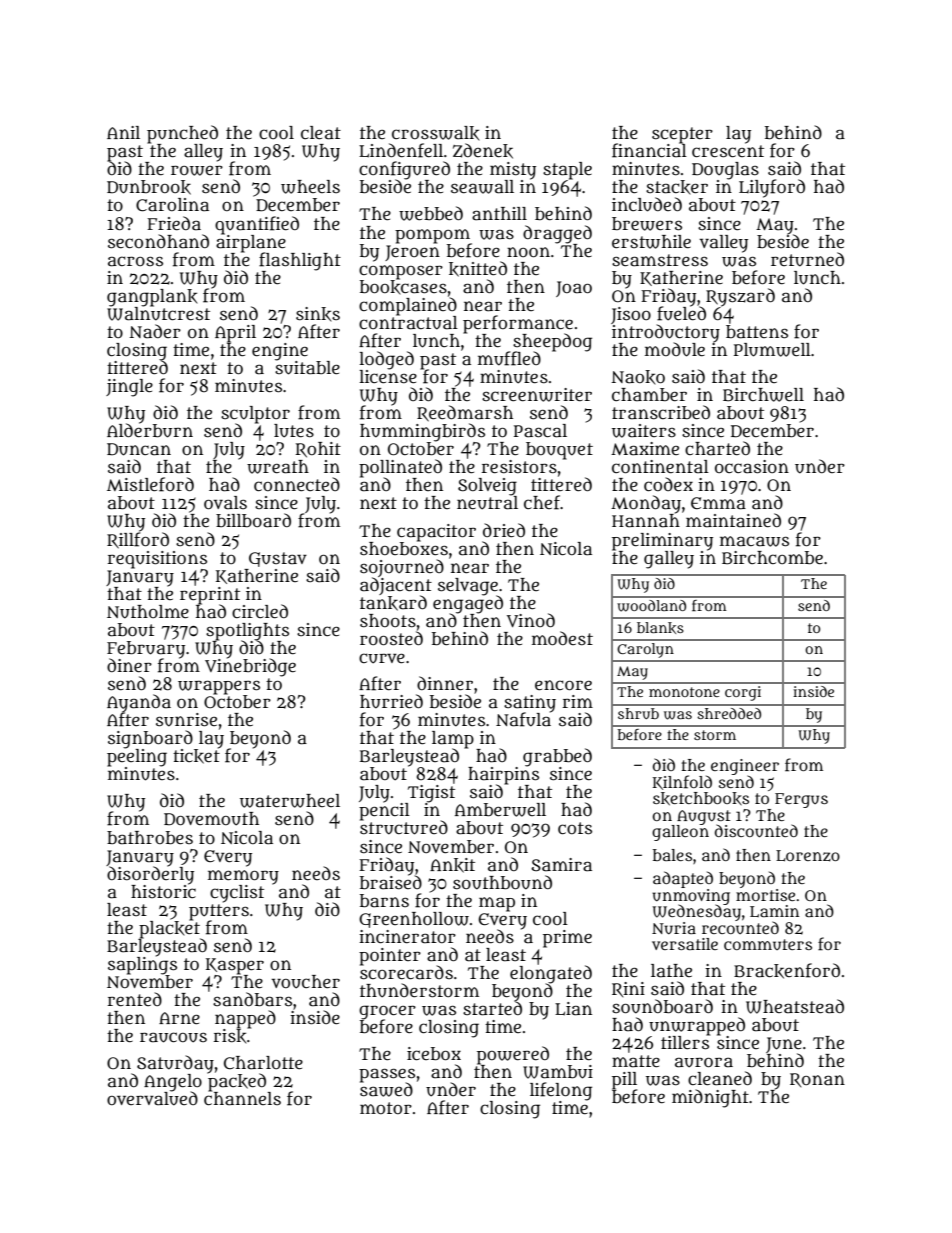 This screenshot has height=1233, width=952. I want to click on monotone, so click(684, 692).
